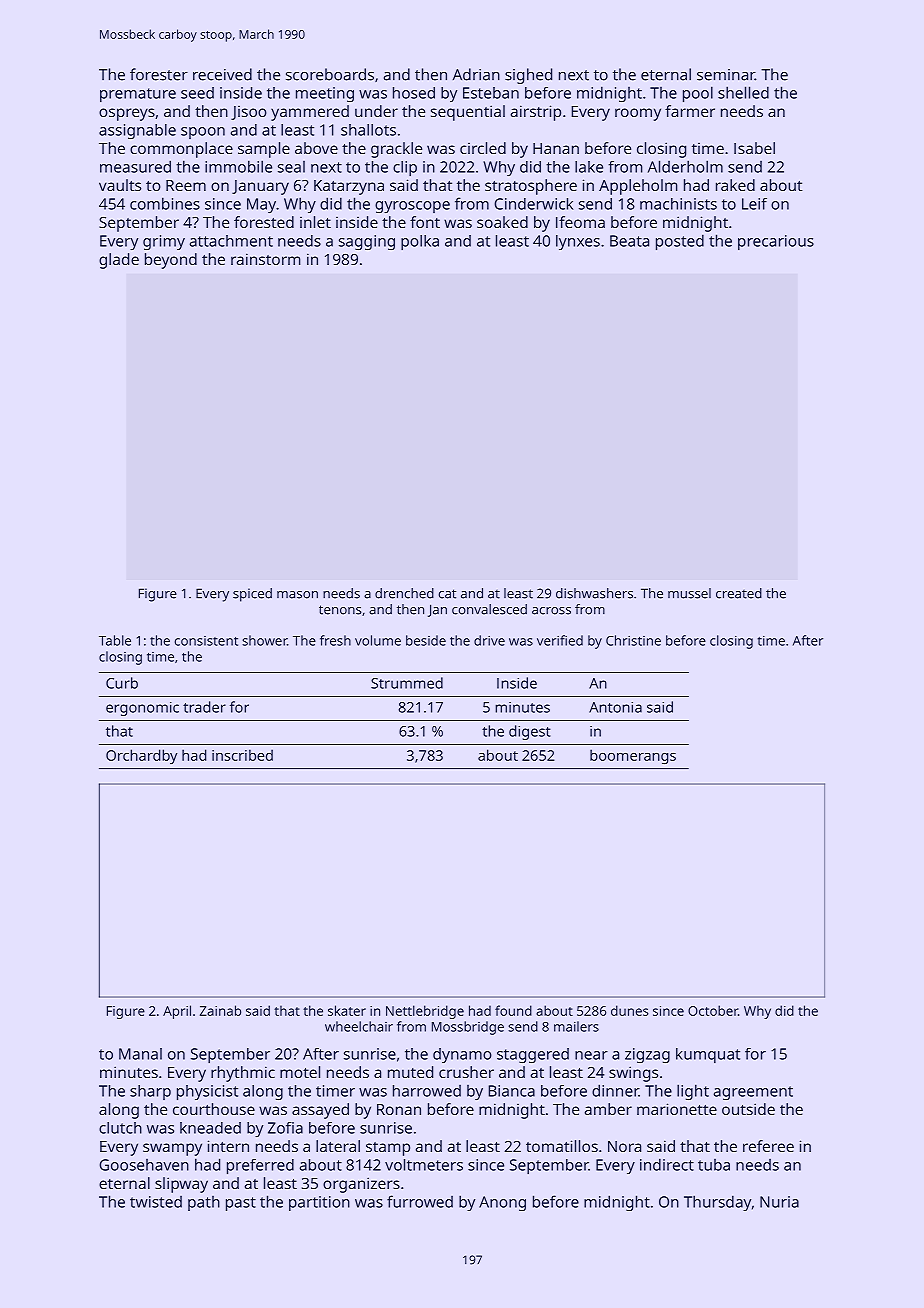 The width and height of the document is (924, 1308). I want to click on Anong, so click(502, 1203).
